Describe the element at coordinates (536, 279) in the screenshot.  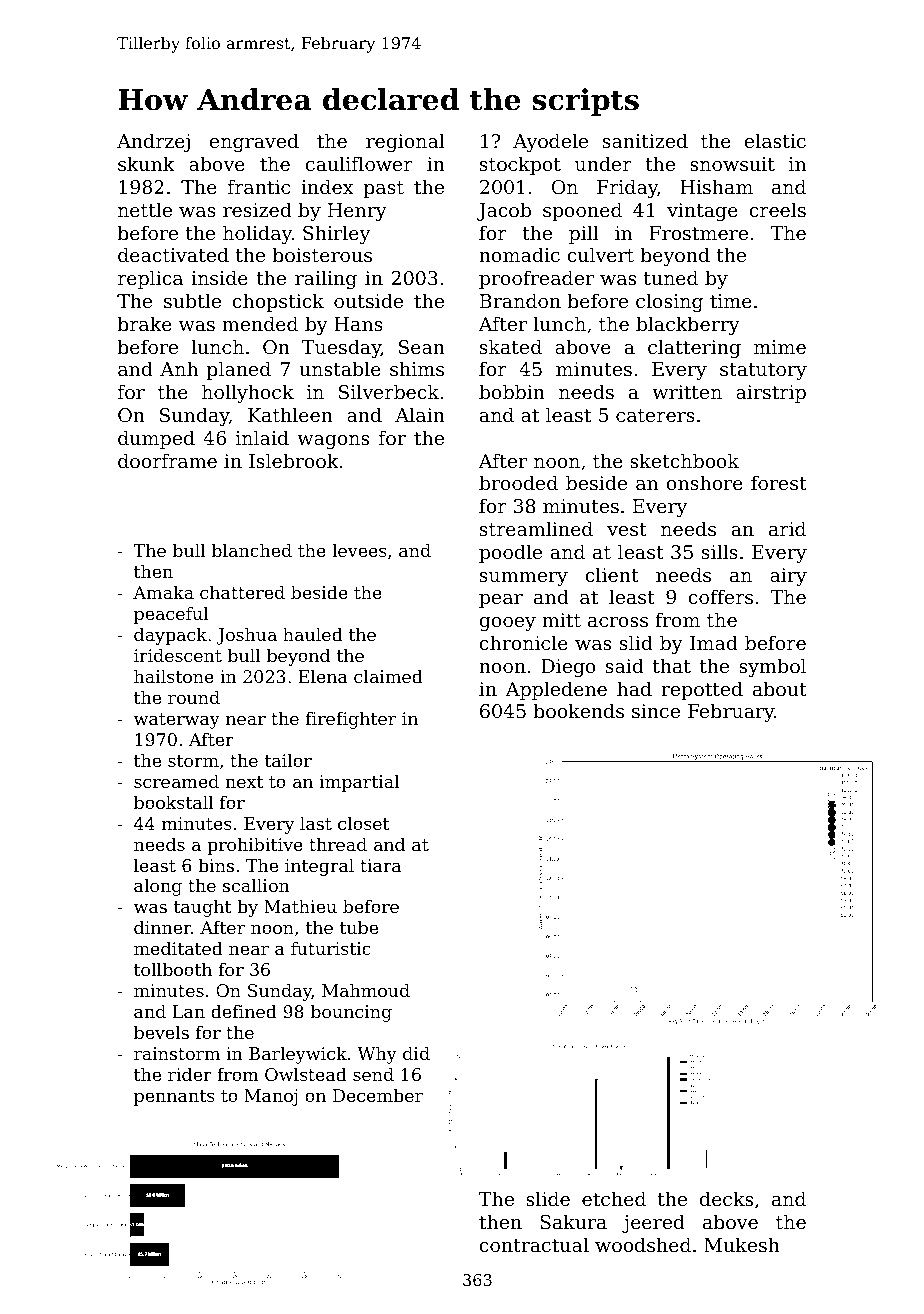
I see `proofreader` at that location.
